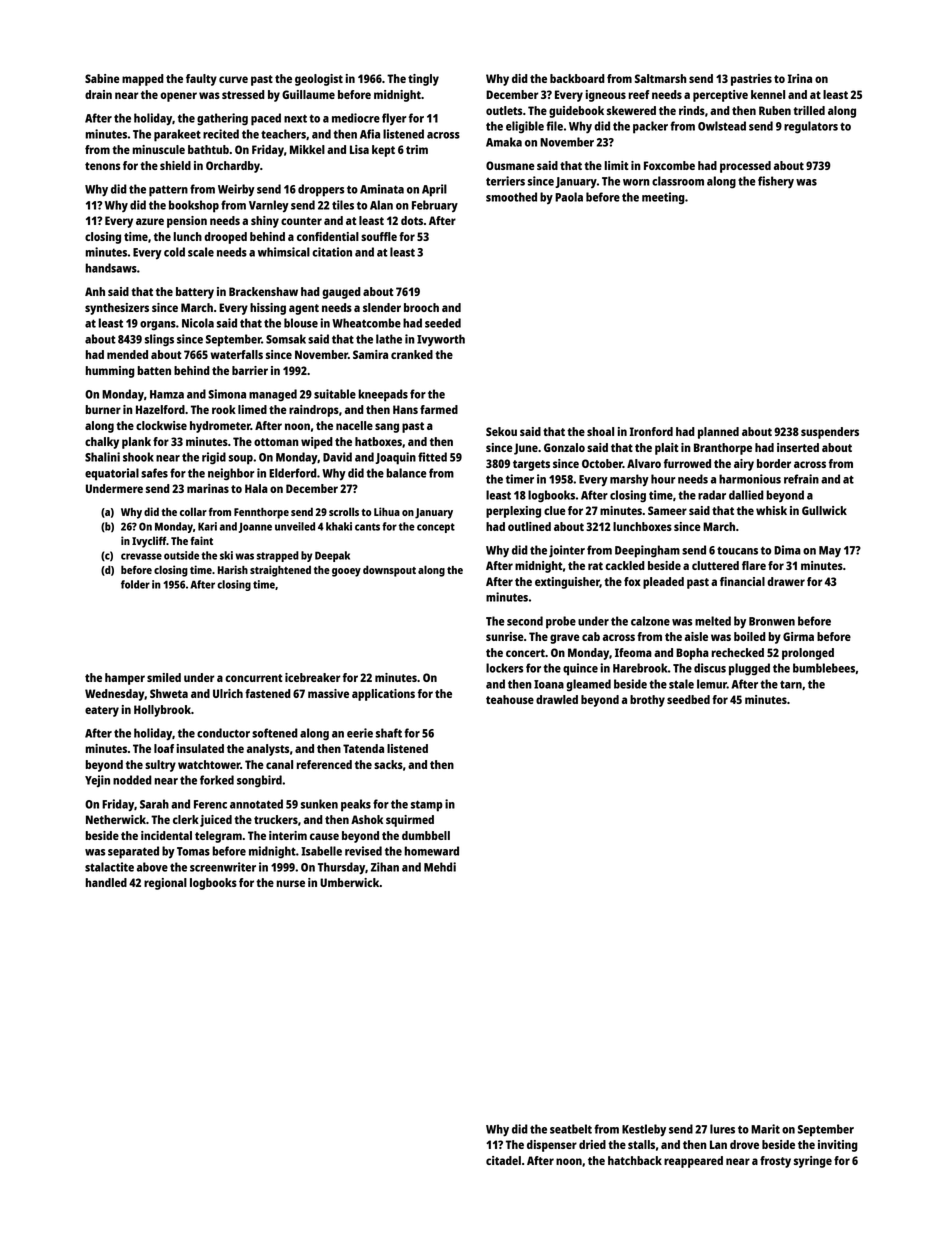 The height and width of the image is (1233, 952). Describe the element at coordinates (830, 433) in the image. I see `suspenders` at that location.
